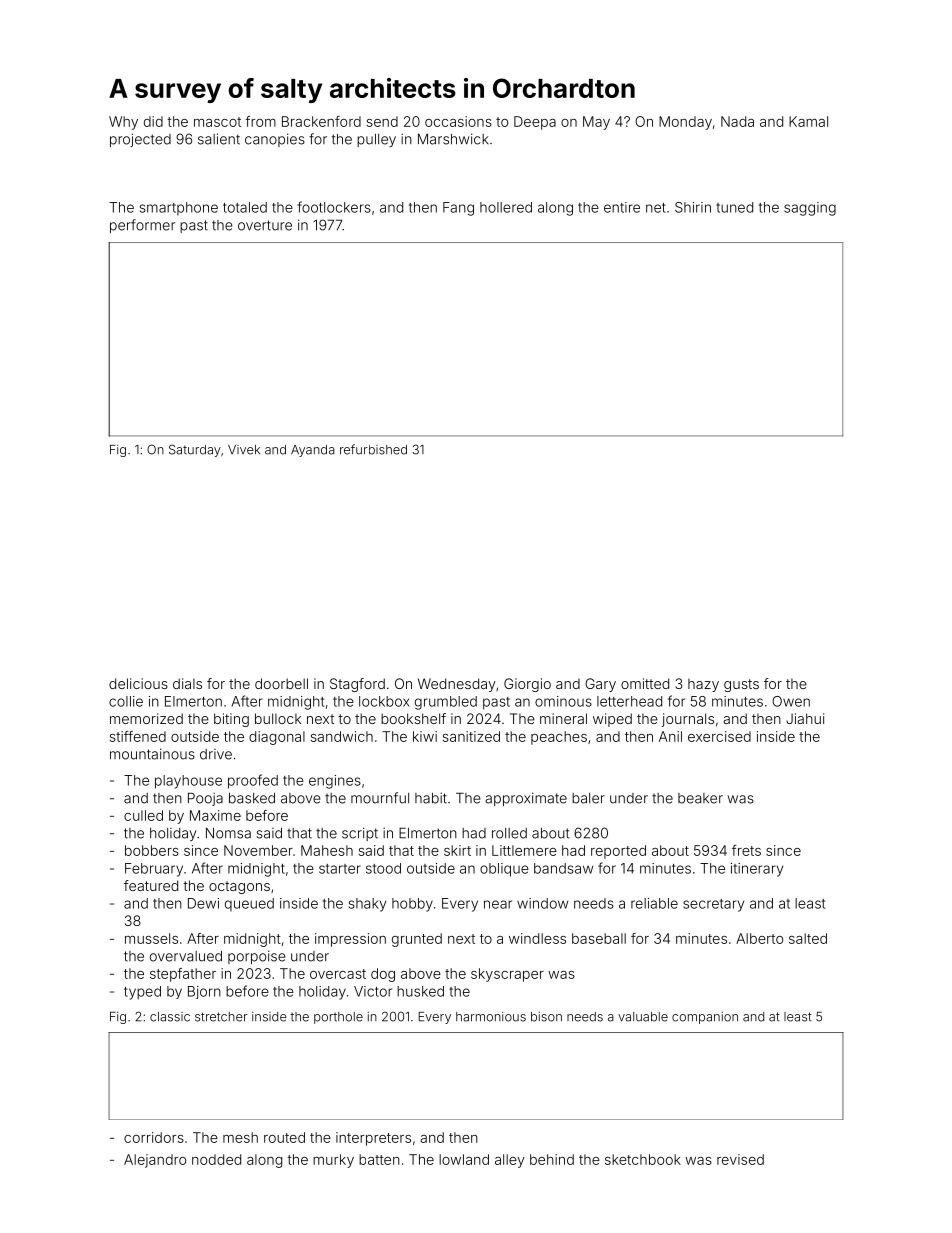 The height and width of the document is (1233, 952). What do you see at coordinates (808, 121) in the document?
I see `Kamal` at bounding box center [808, 121].
